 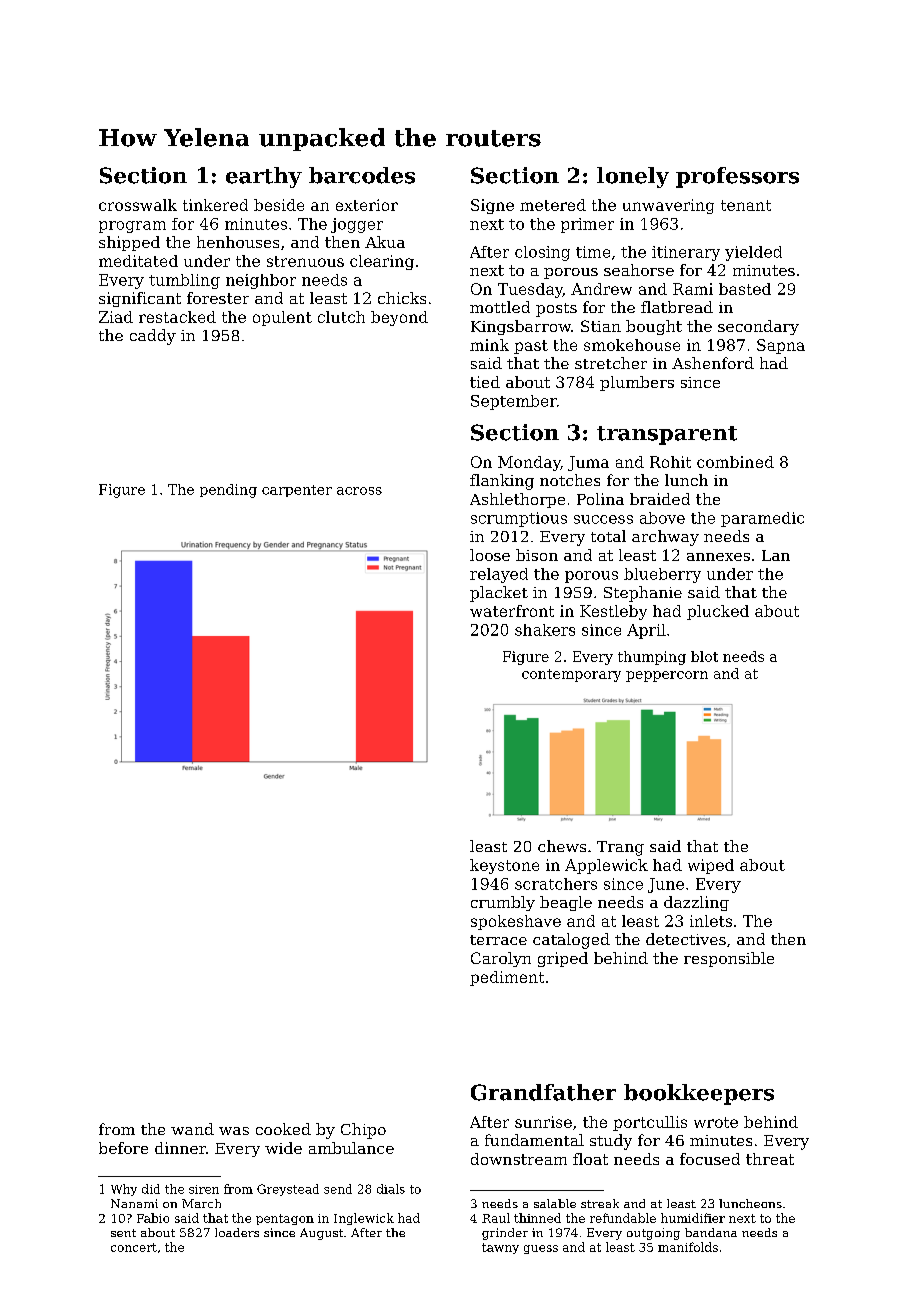 I want to click on clutch, so click(x=341, y=317).
